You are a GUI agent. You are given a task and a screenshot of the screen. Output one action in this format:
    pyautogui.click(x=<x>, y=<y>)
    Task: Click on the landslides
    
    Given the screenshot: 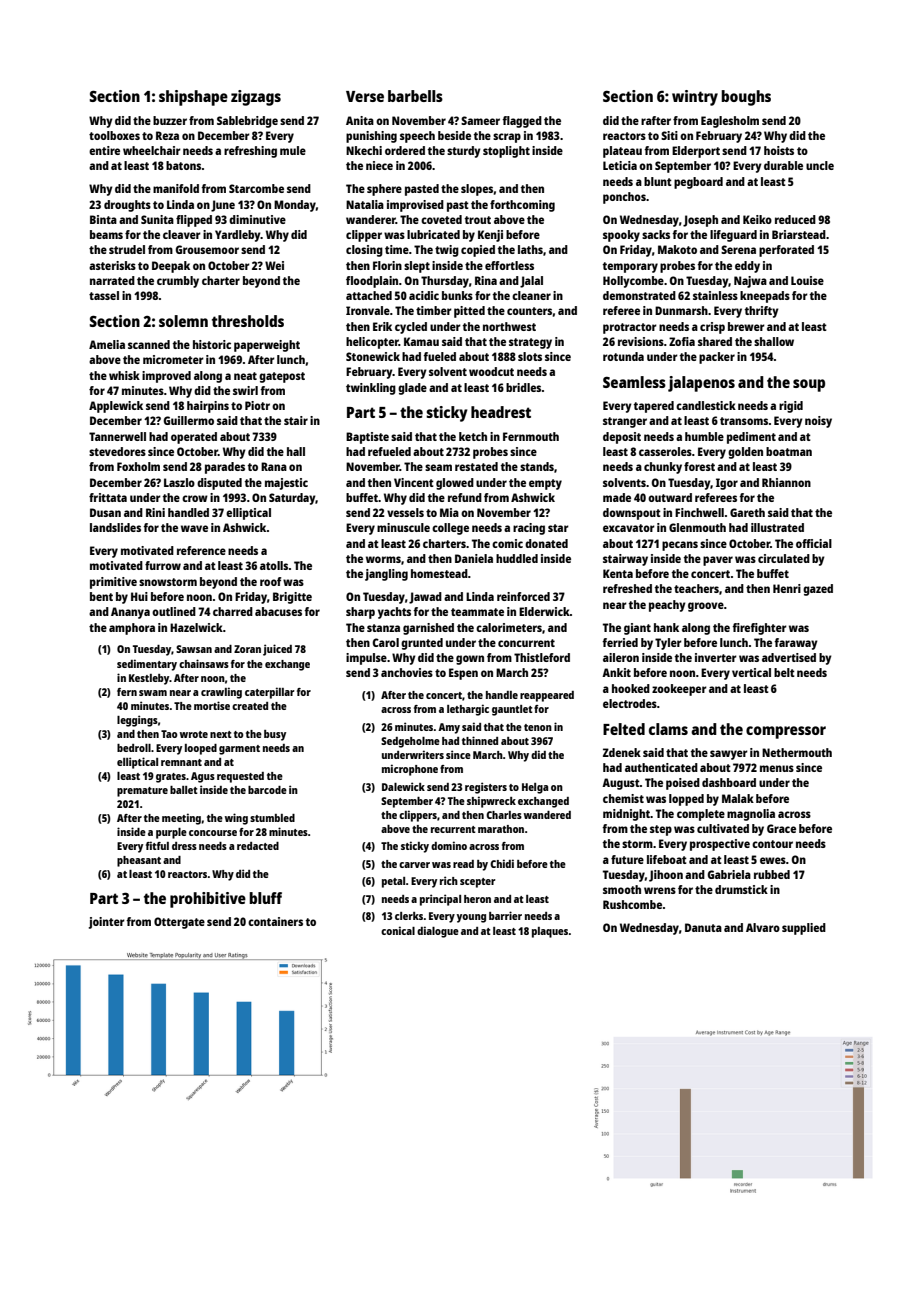 What is the action you would take?
    pyautogui.click(x=115, y=527)
